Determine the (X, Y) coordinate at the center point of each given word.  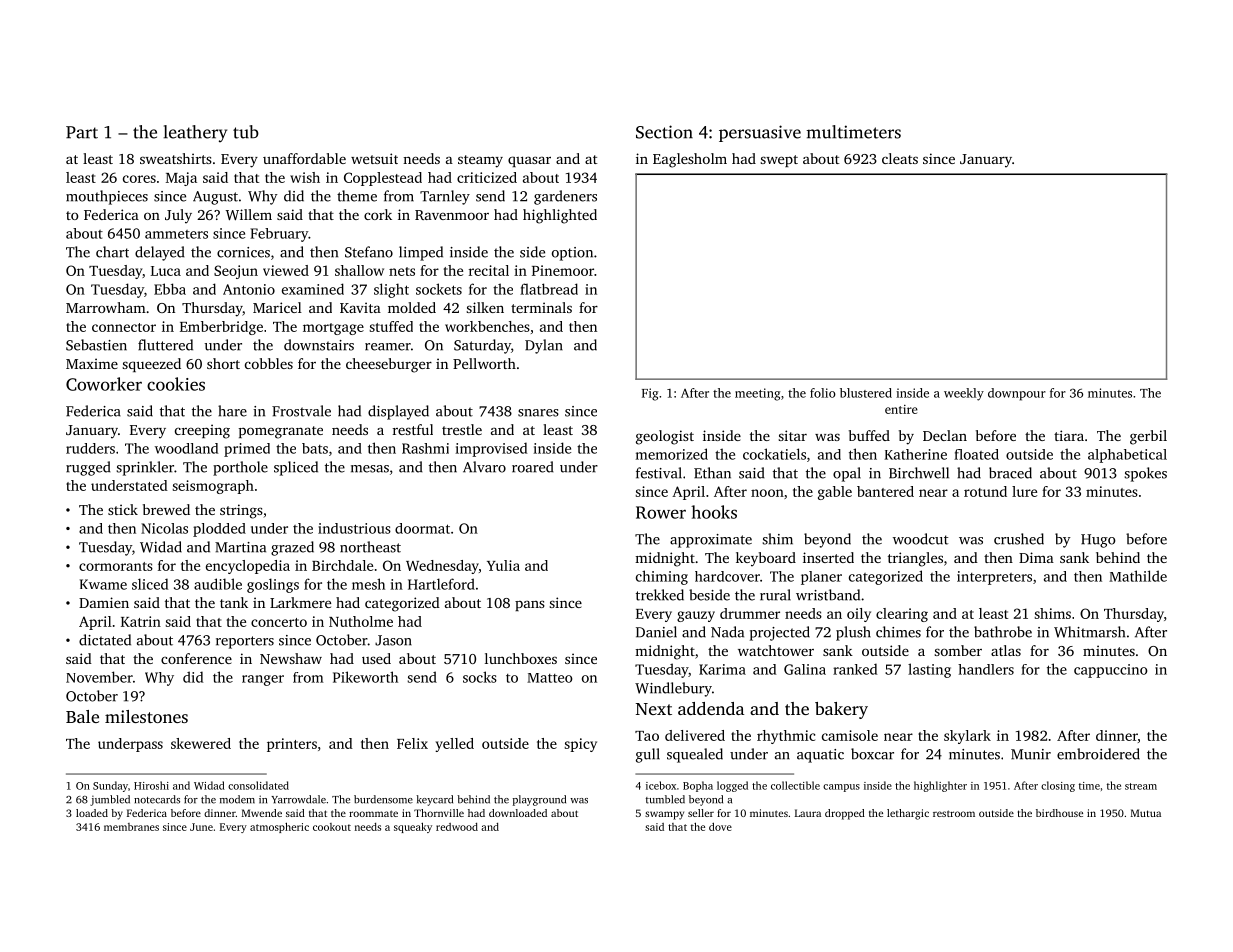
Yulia (503, 565)
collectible (795, 785)
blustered (866, 393)
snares (538, 413)
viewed (286, 270)
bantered (885, 491)
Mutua (1146, 813)
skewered (201, 743)
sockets (439, 289)
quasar (529, 161)
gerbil (1148, 437)
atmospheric (279, 827)
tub (246, 132)
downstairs (319, 345)
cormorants (116, 566)
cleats (900, 158)
